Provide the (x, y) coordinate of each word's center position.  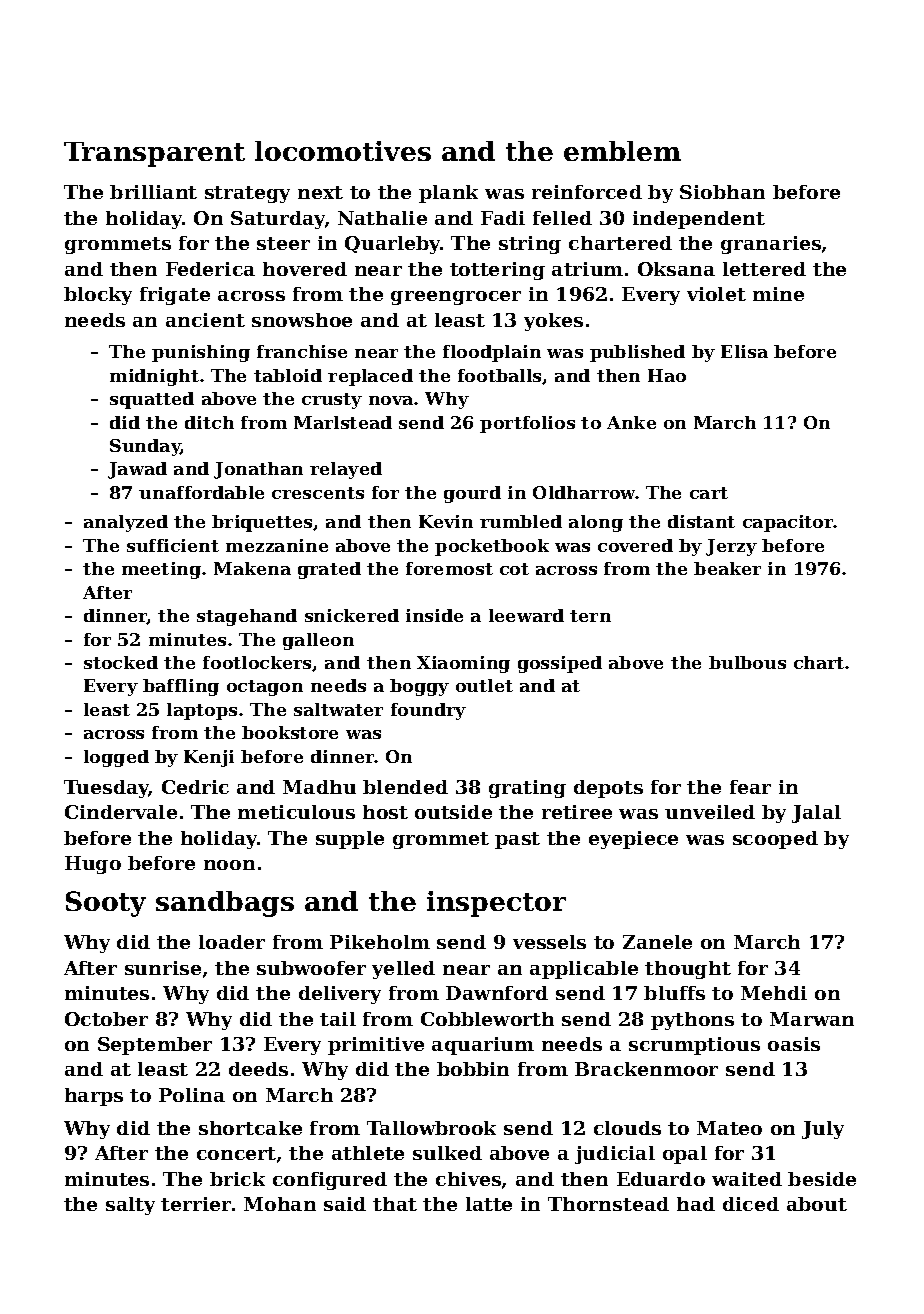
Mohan (280, 1204)
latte (489, 1204)
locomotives (343, 151)
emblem (622, 151)
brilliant (153, 192)
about (817, 1204)
